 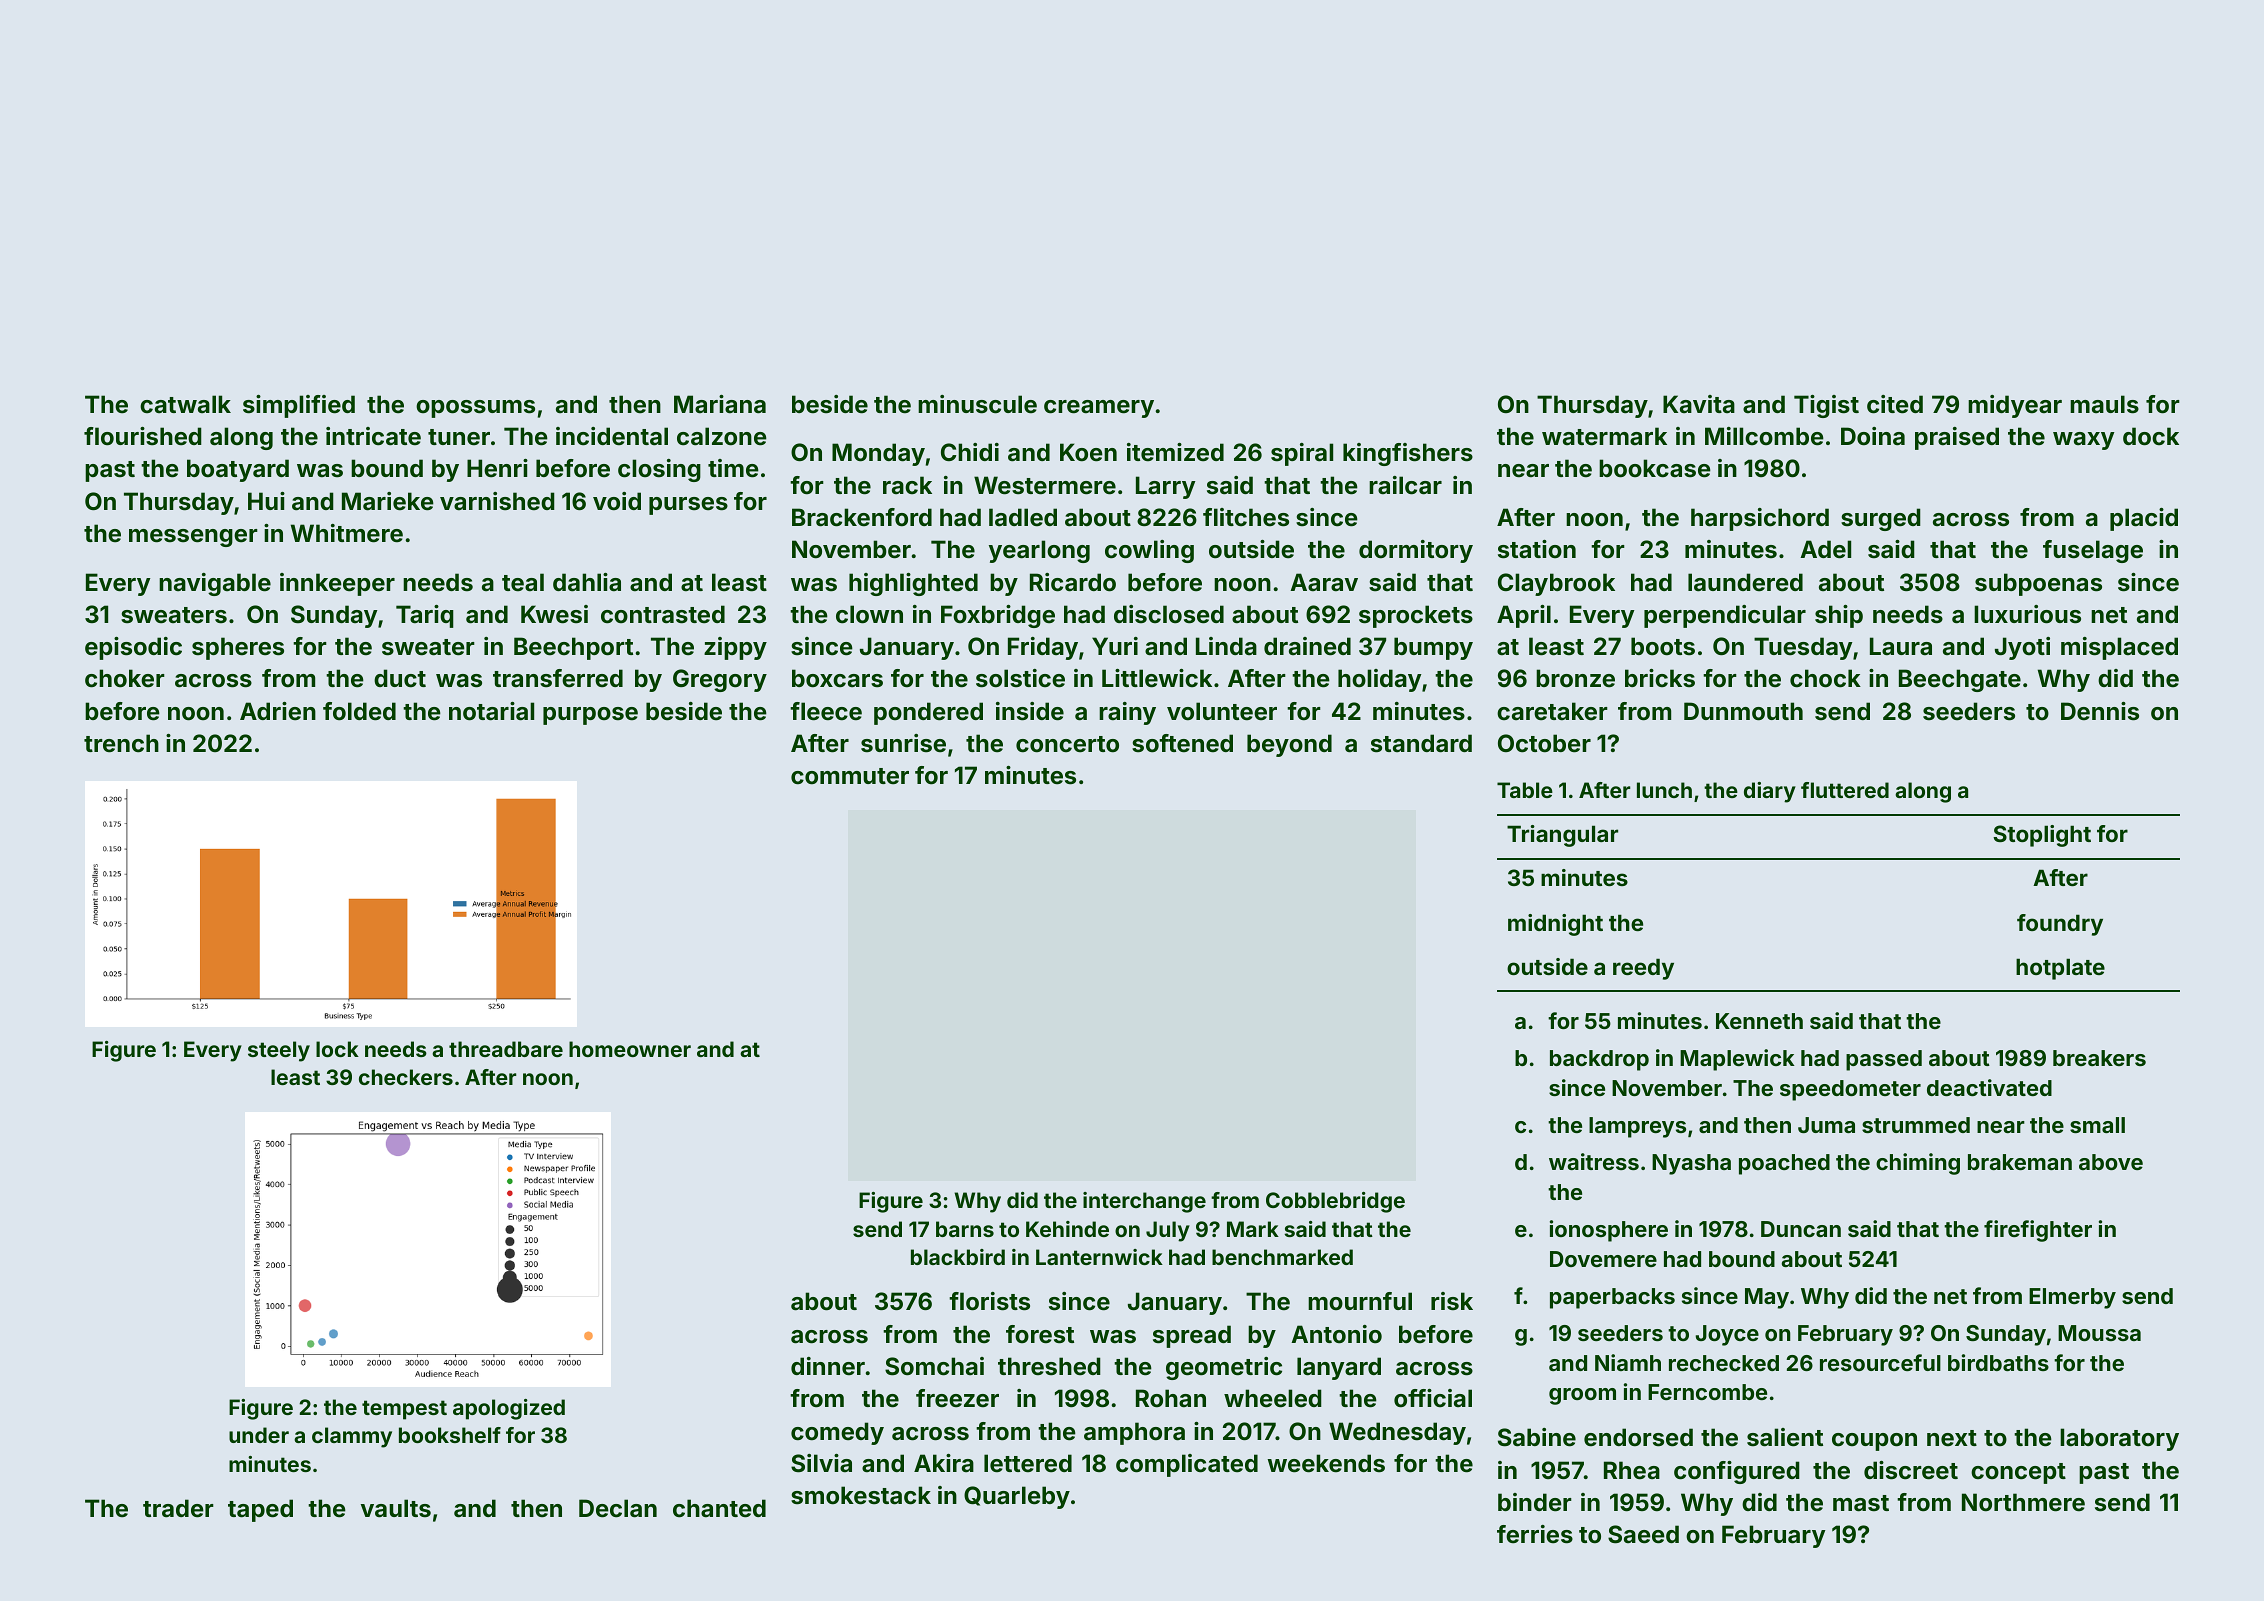 What do you see at coordinates (1452, 1301) in the image?
I see `risk` at bounding box center [1452, 1301].
